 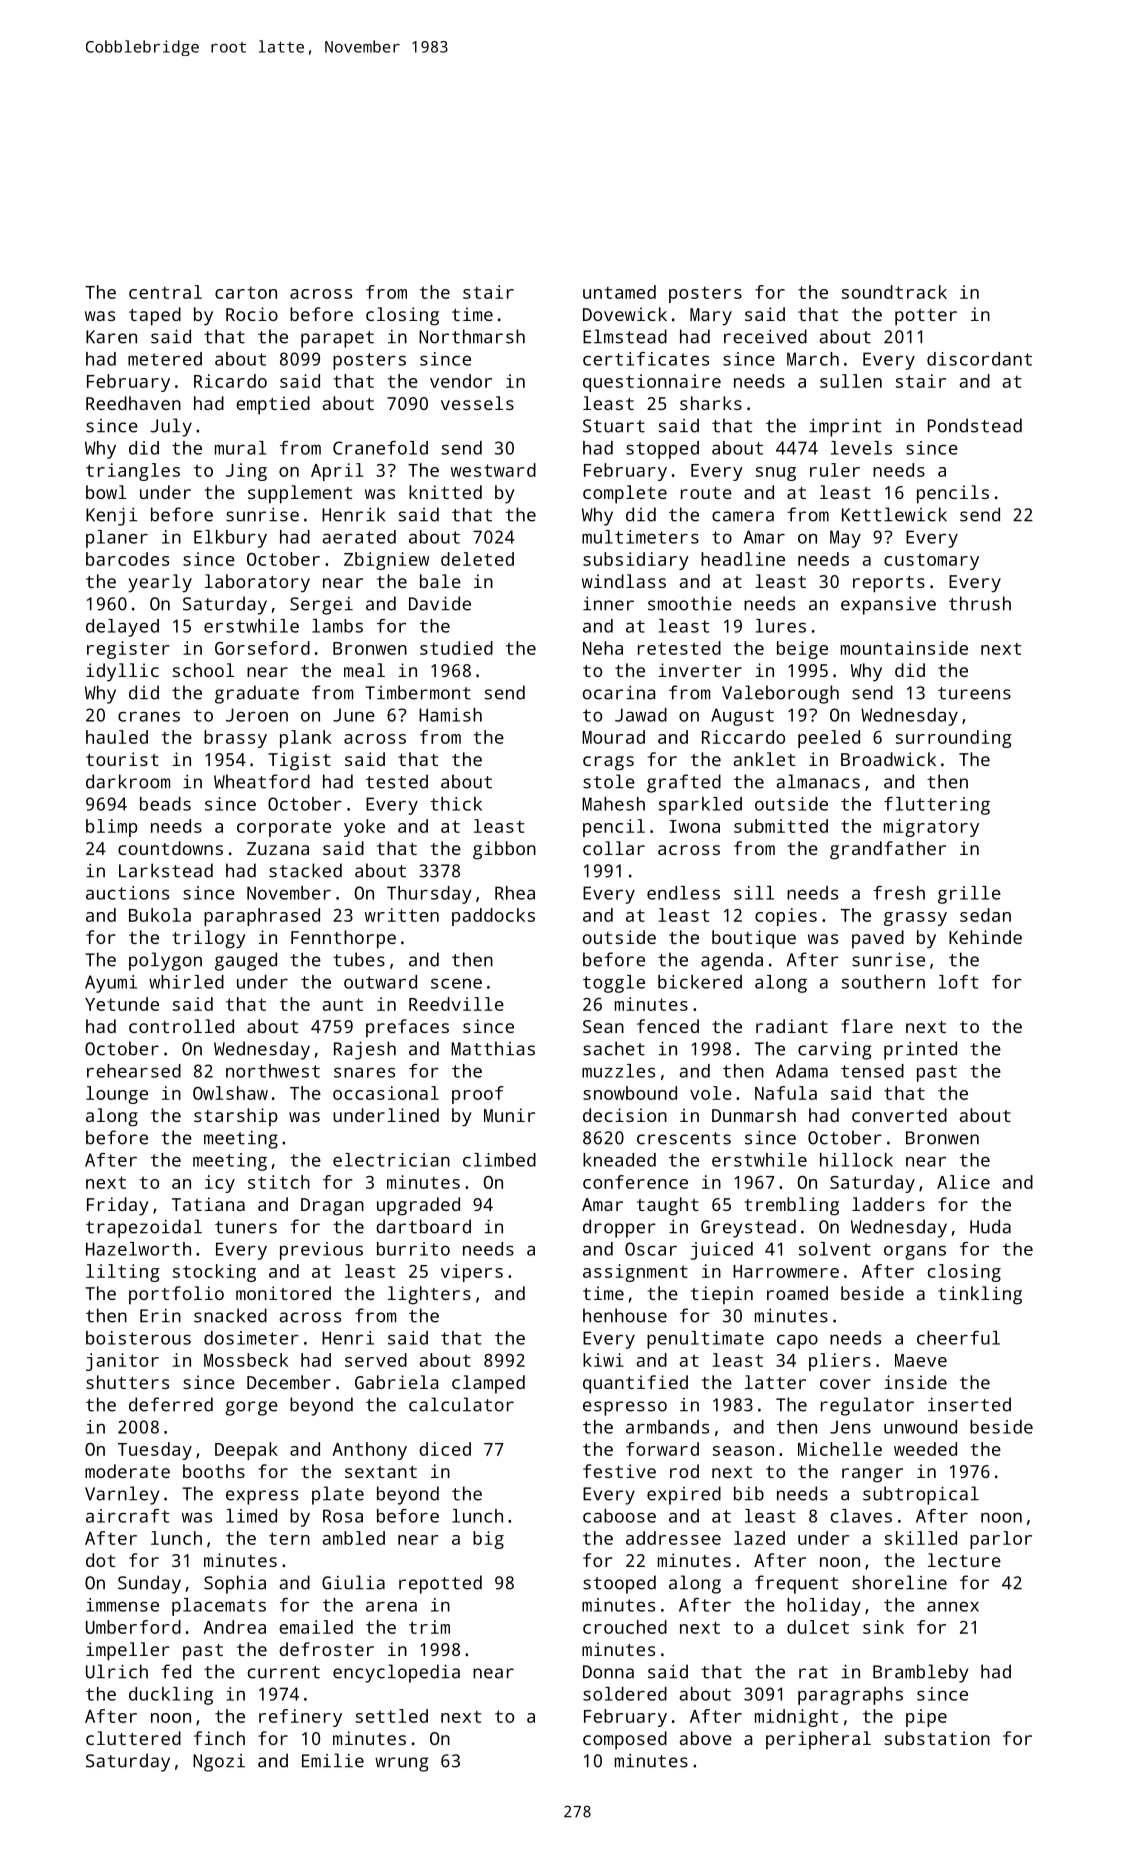 What do you see at coordinates (894, 292) in the document?
I see `soundtrack` at bounding box center [894, 292].
